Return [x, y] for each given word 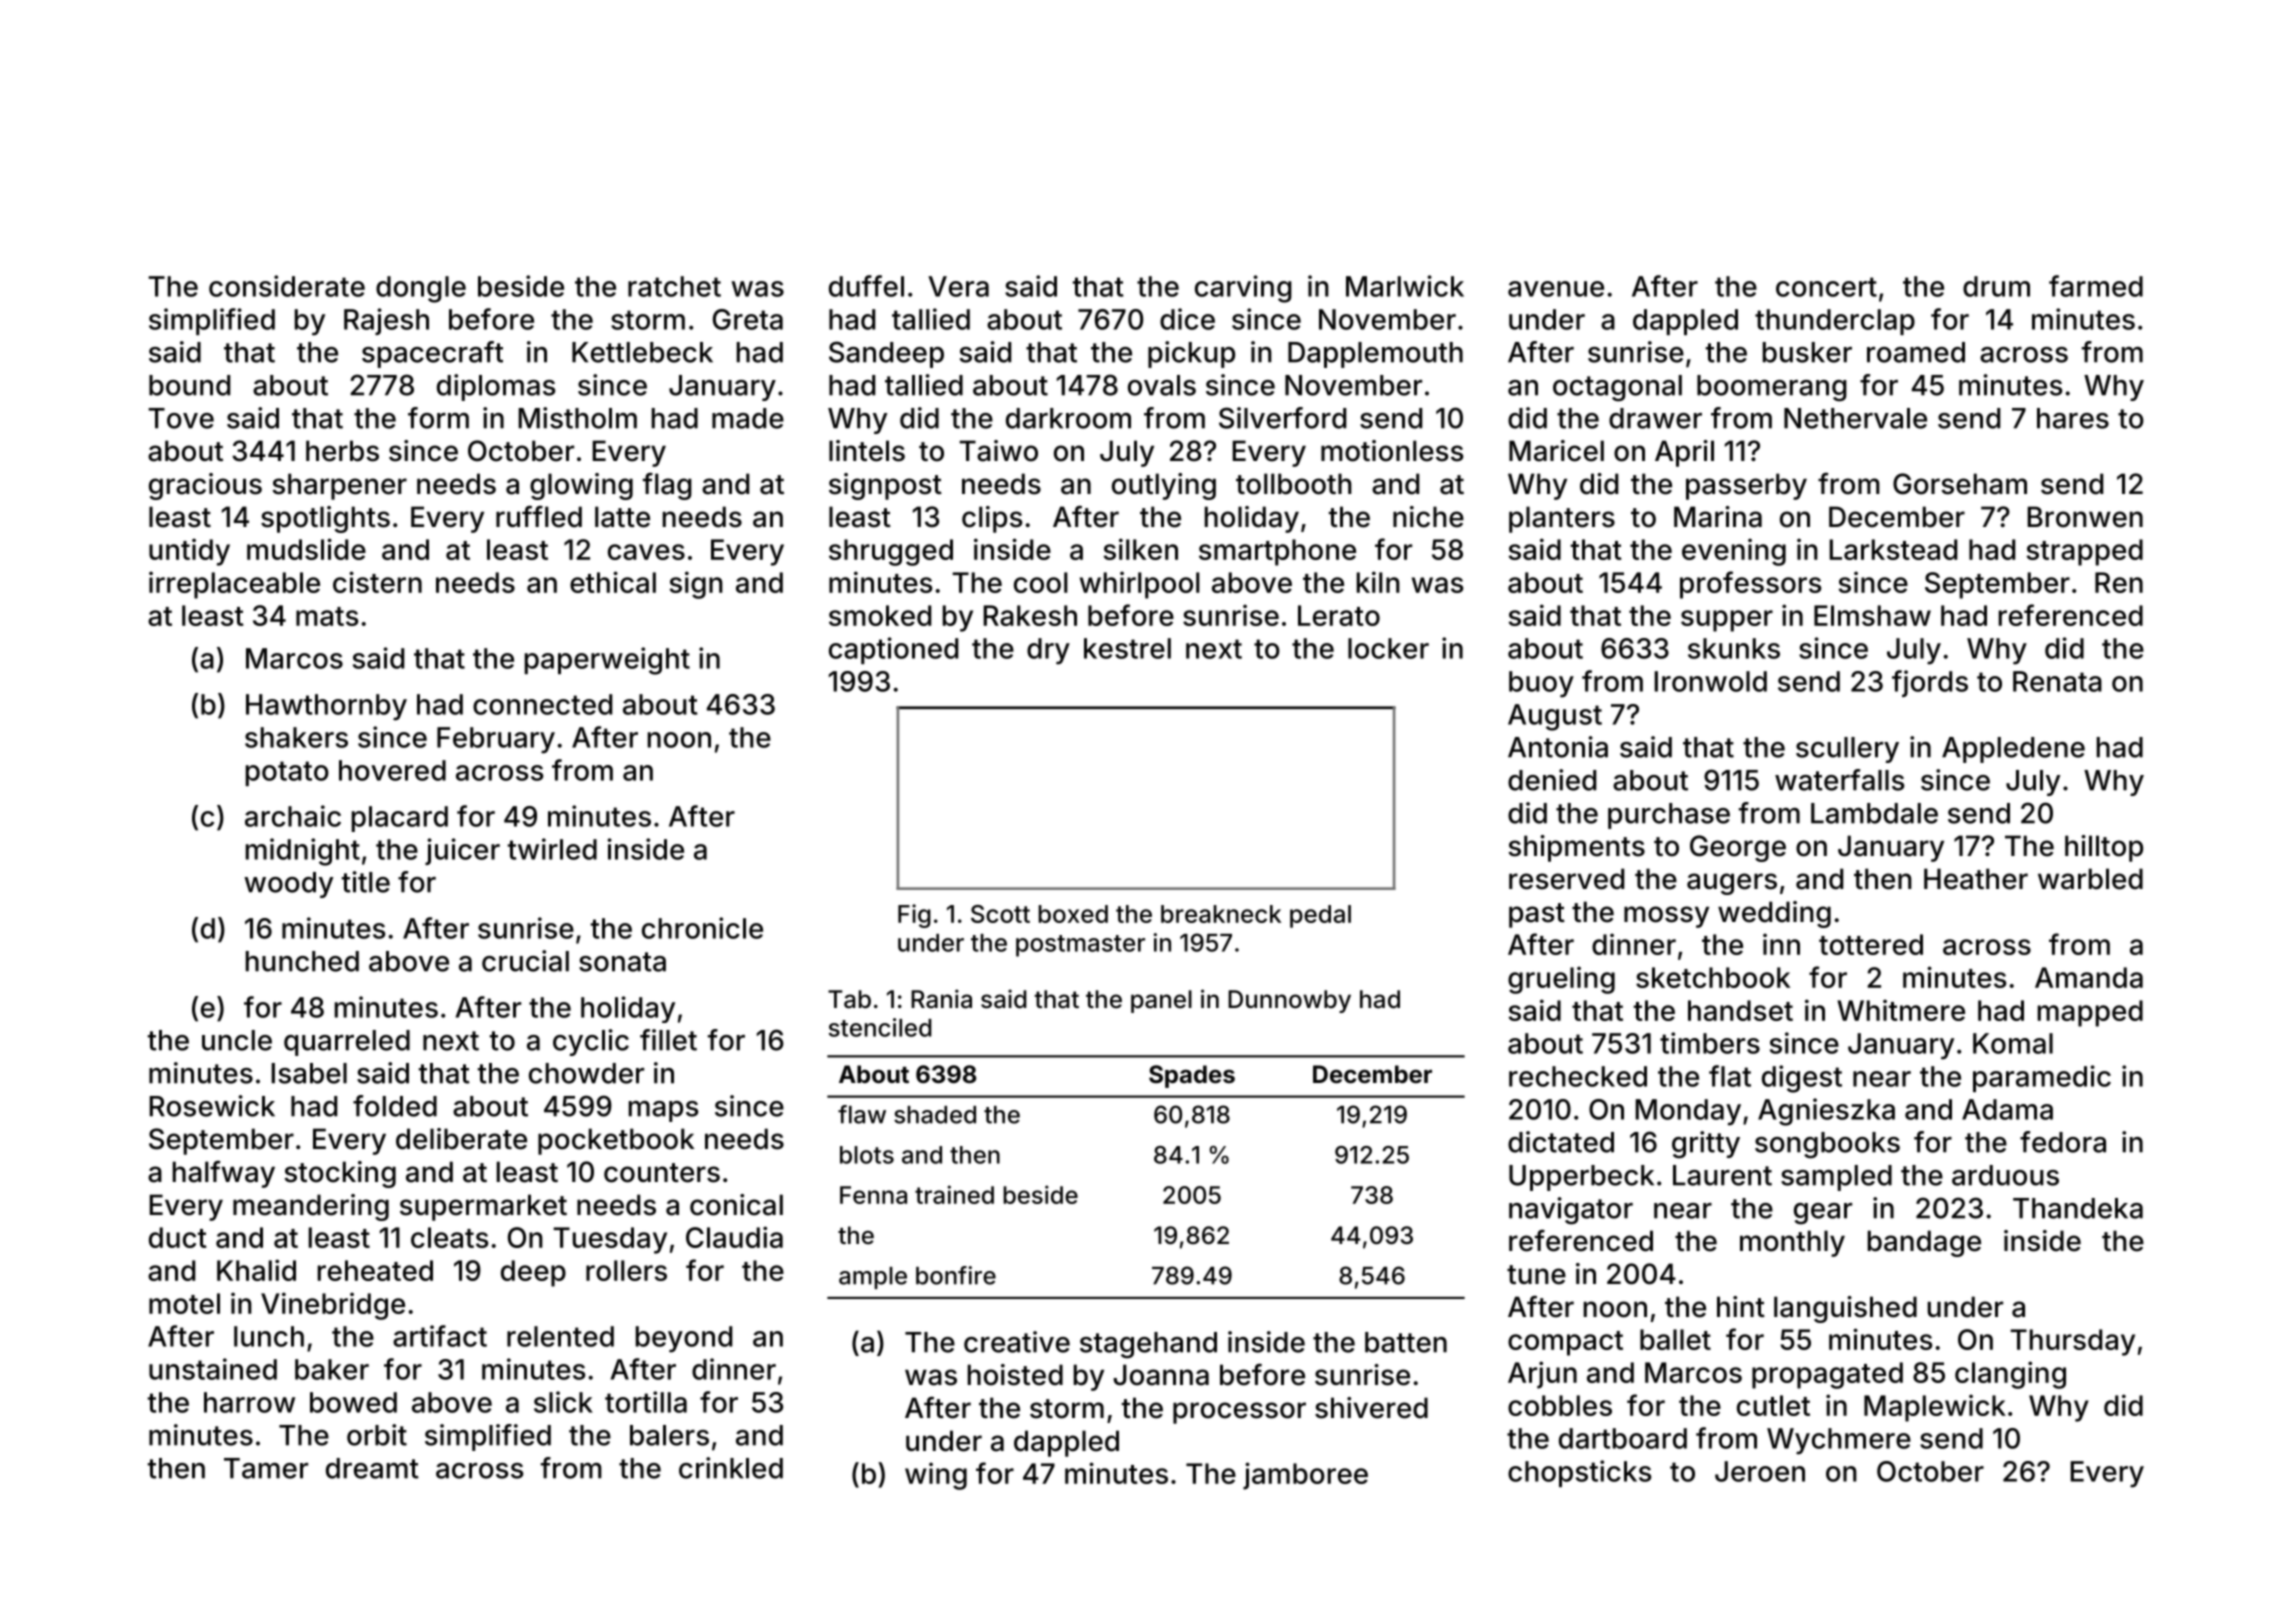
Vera [958, 286]
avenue [1556, 289]
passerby [1746, 486]
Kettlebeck [642, 352]
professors [1750, 585]
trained [954, 1194]
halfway [224, 1174]
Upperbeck [1581, 1178]
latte [622, 517]
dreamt [372, 1468]
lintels [867, 451]
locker [1388, 648]
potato [287, 773]
